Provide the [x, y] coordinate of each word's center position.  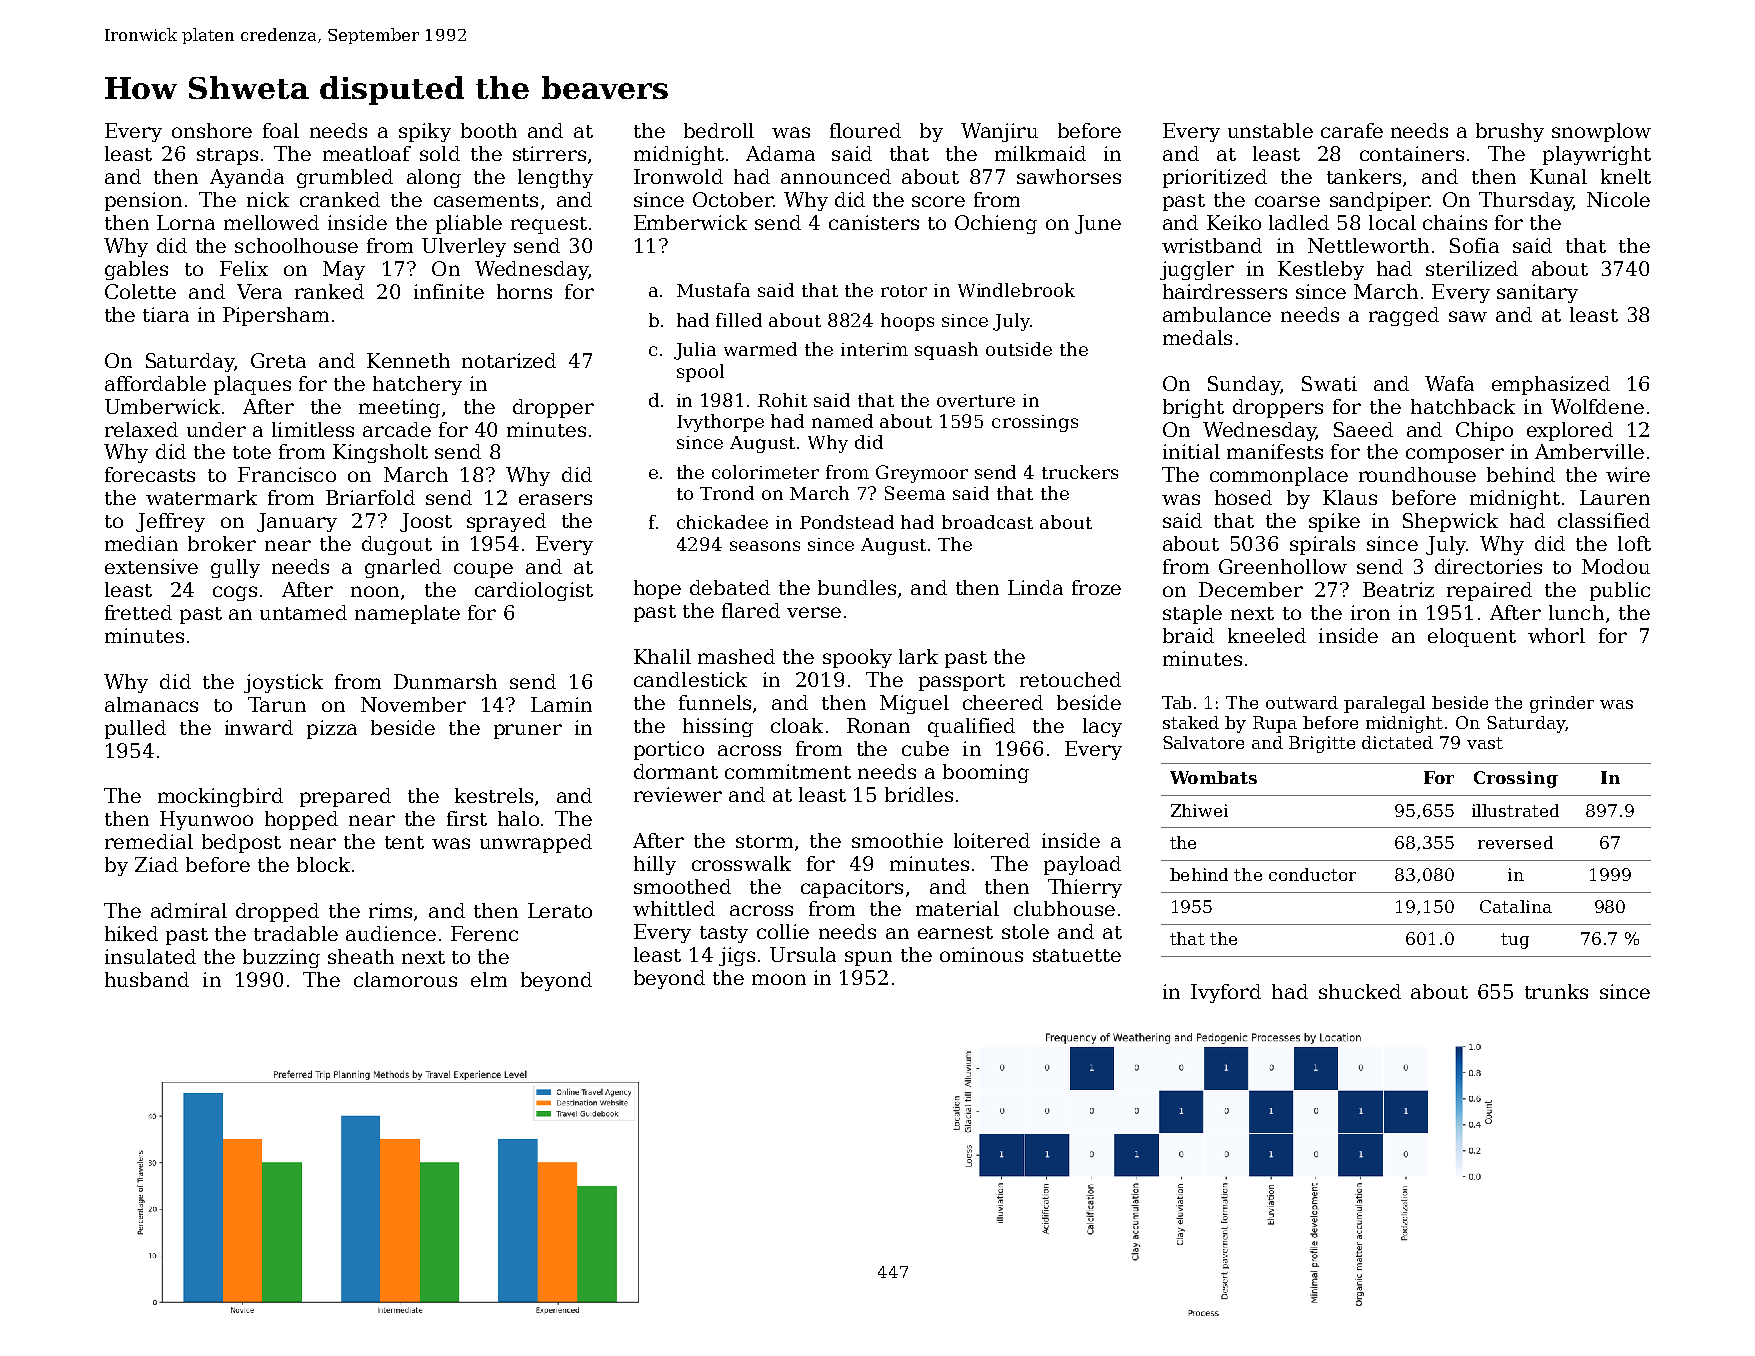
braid [1188, 635]
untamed [303, 612]
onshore [212, 130]
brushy [1510, 132]
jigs [737, 956]
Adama [780, 153]
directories [1488, 566]
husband [147, 979]
